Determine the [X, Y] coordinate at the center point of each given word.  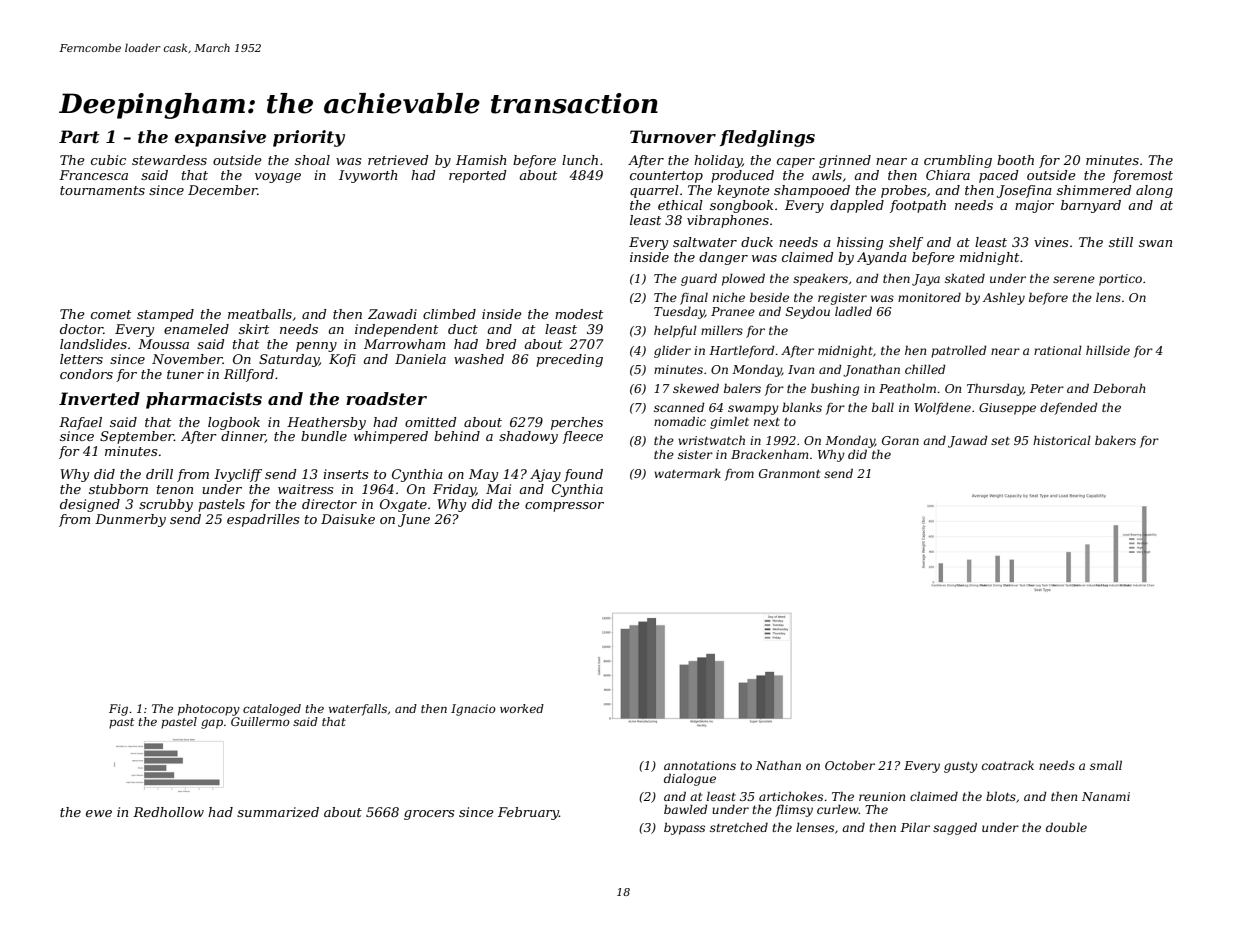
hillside [1108, 350]
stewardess [169, 160]
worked [522, 708]
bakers [1115, 440]
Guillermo [260, 721]
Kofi [342, 360]
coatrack [1008, 765]
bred [501, 344]
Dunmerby [130, 520]
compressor [564, 507]
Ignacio [473, 710]
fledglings [767, 138]
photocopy [209, 710]
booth [1015, 160]
